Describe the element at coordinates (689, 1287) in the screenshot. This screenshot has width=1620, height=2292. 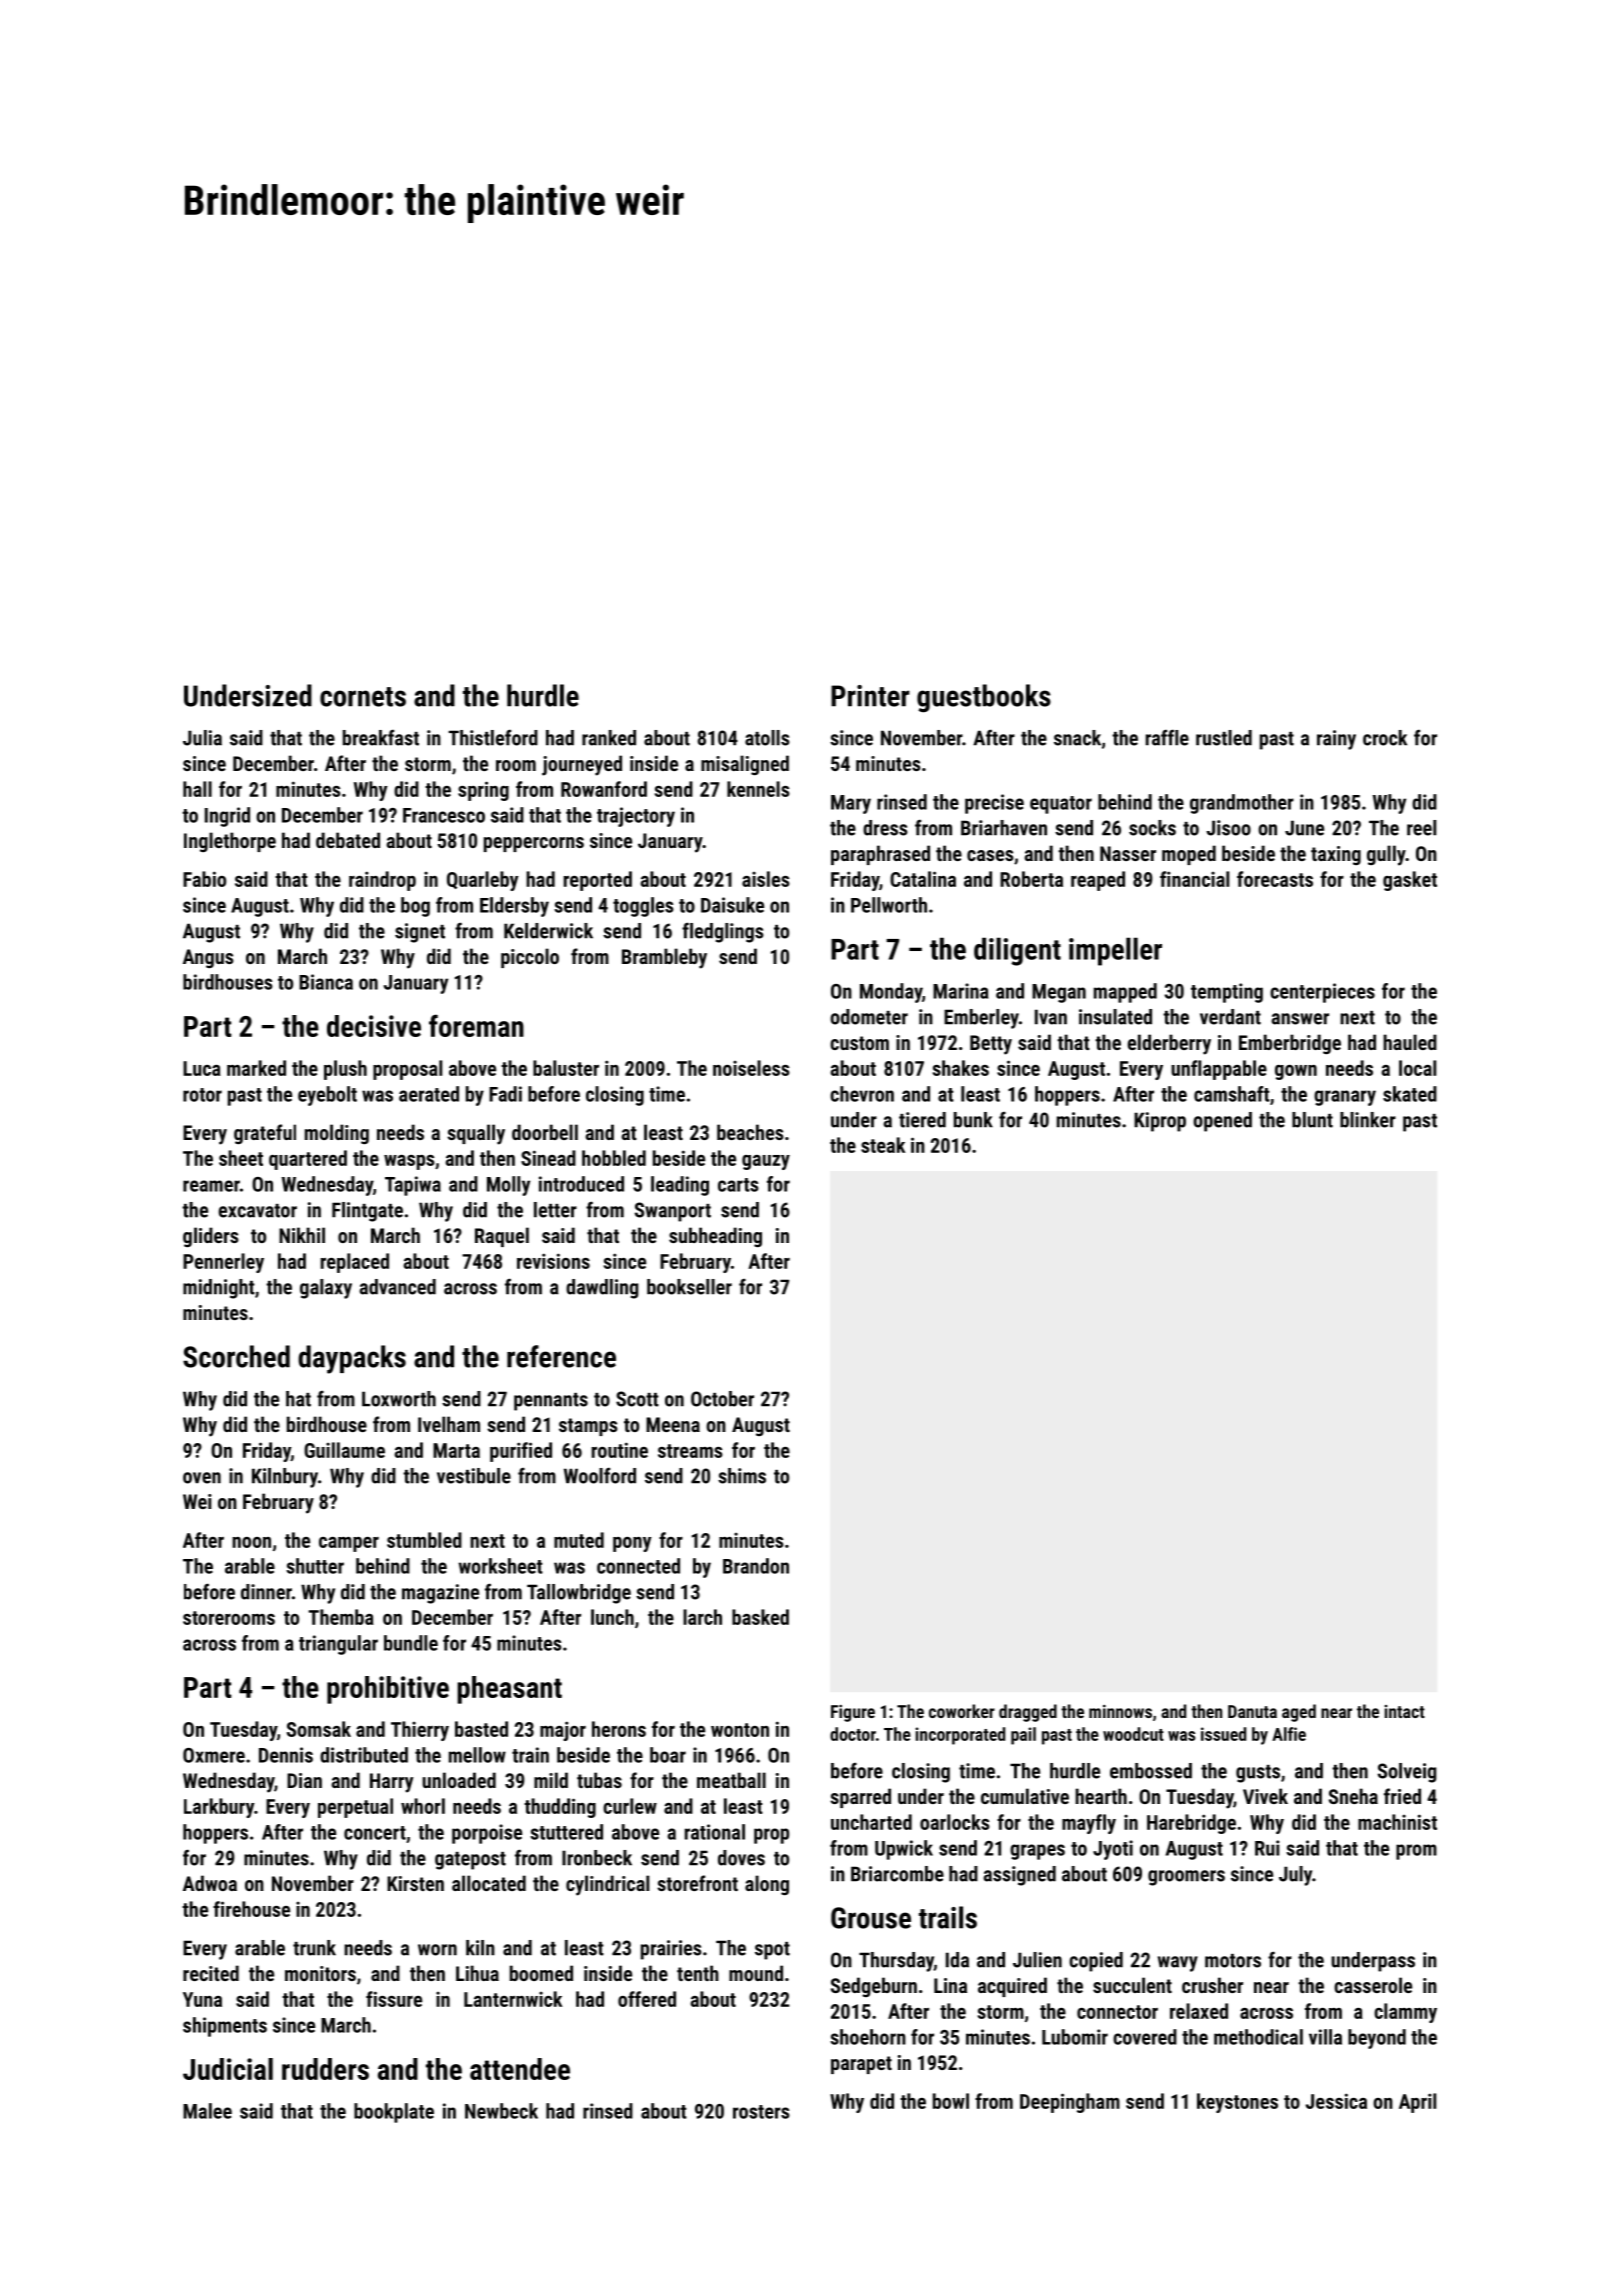
I see `bookseller` at that location.
